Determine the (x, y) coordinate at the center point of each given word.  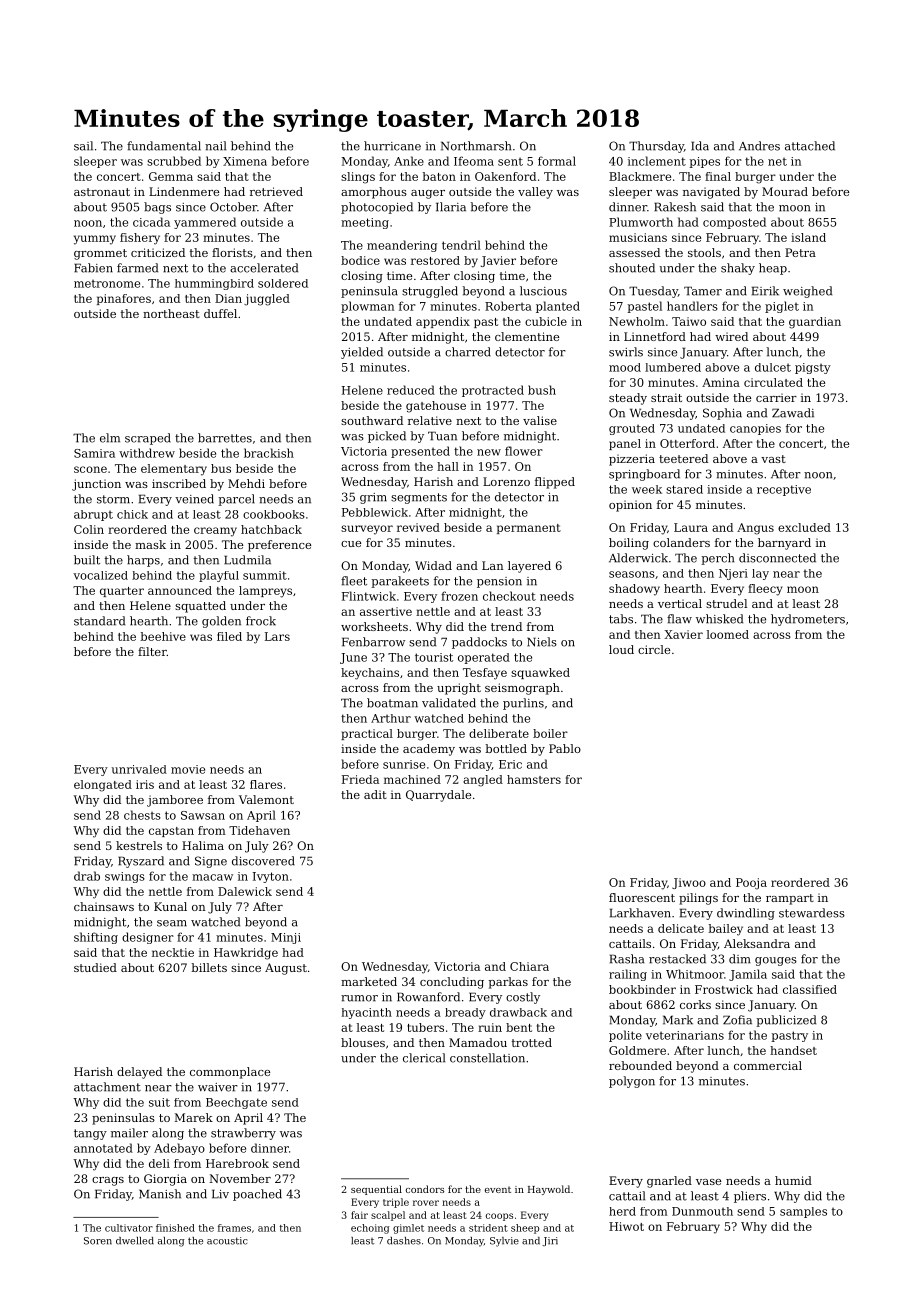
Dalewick (245, 891)
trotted (532, 1042)
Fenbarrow (373, 642)
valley (535, 193)
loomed (727, 634)
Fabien (93, 268)
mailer (129, 1133)
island (808, 237)
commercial (768, 1065)
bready (465, 1013)
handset (793, 1050)
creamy (215, 532)
